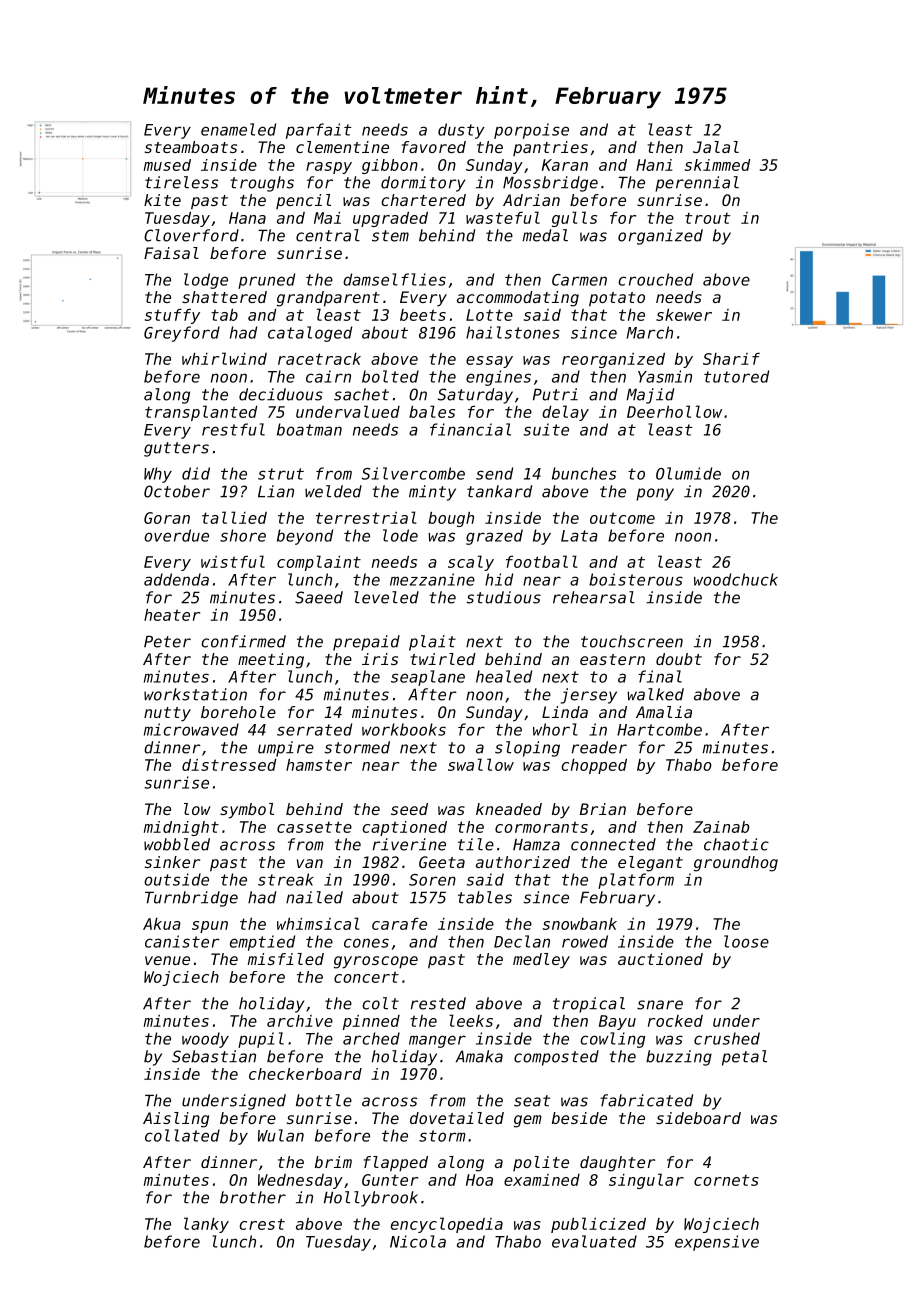 The width and height of the page is (924, 1314). What do you see at coordinates (603, 809) in the page?
I see `Brian` at bounding box center [603, 809].
